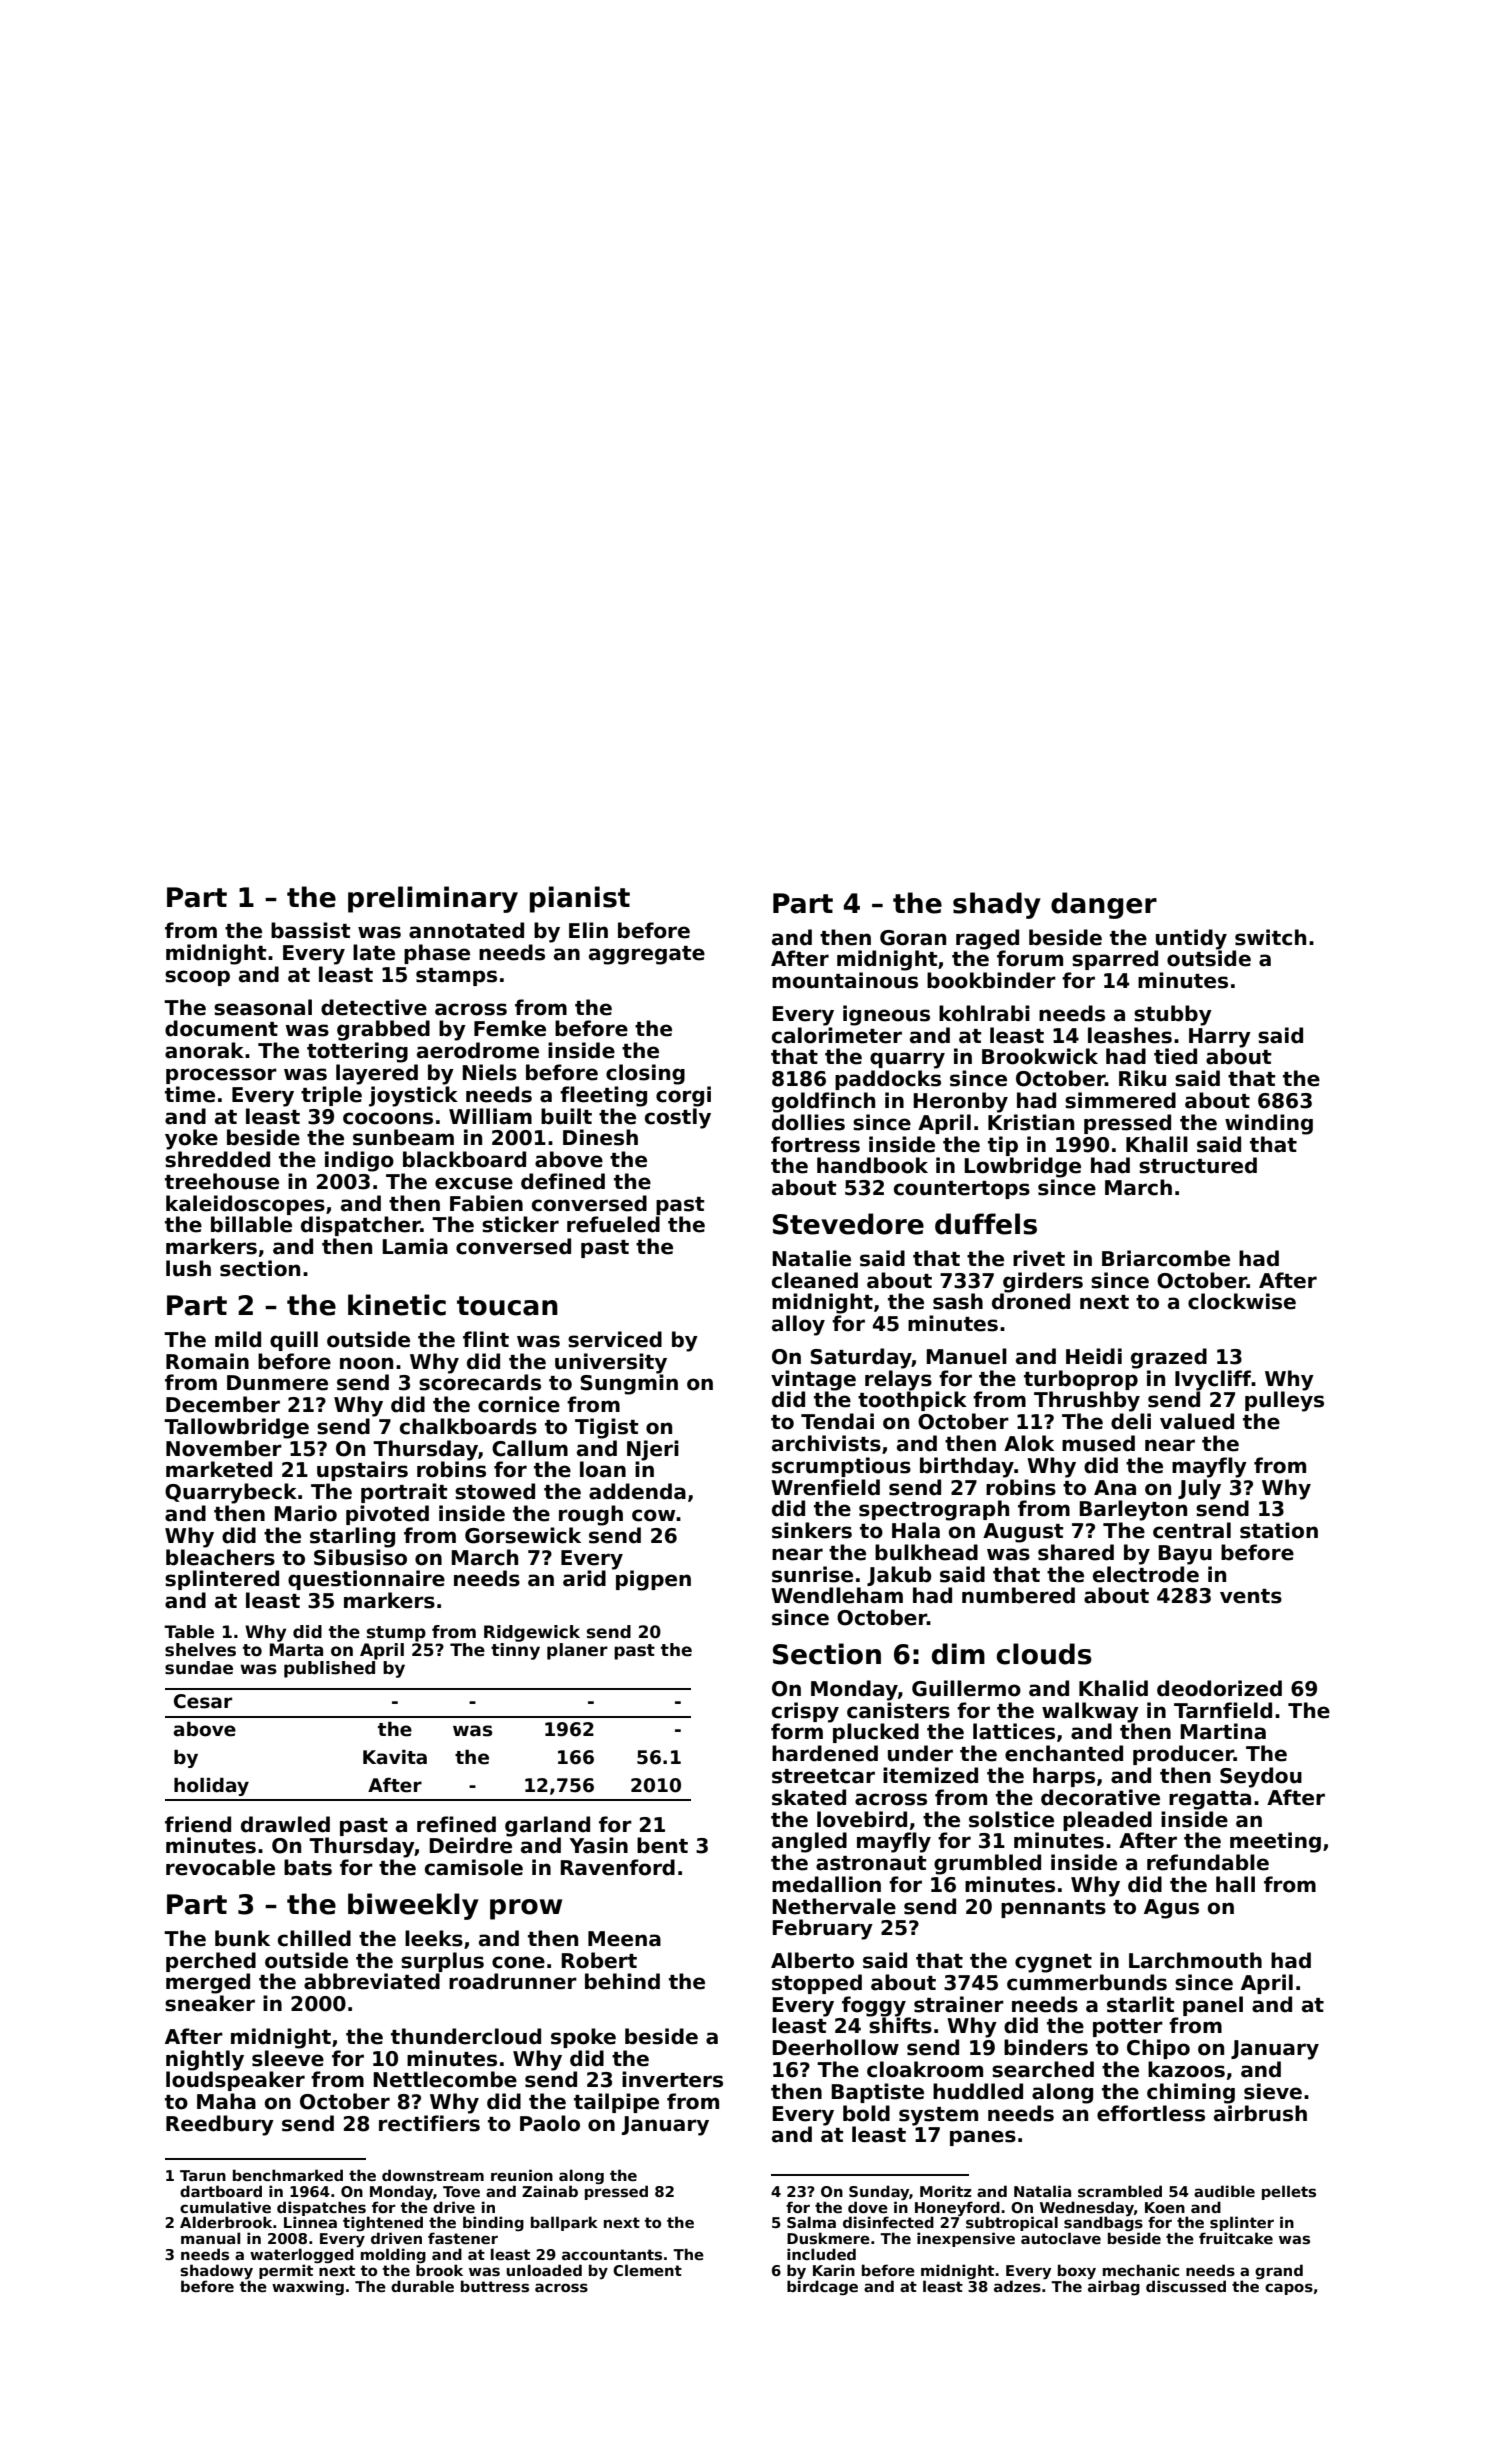 The width and height of the document is (1496, 2464). Describe the element at coordinates (823, 1102) in the document. I see `goldfinch` at that location.
